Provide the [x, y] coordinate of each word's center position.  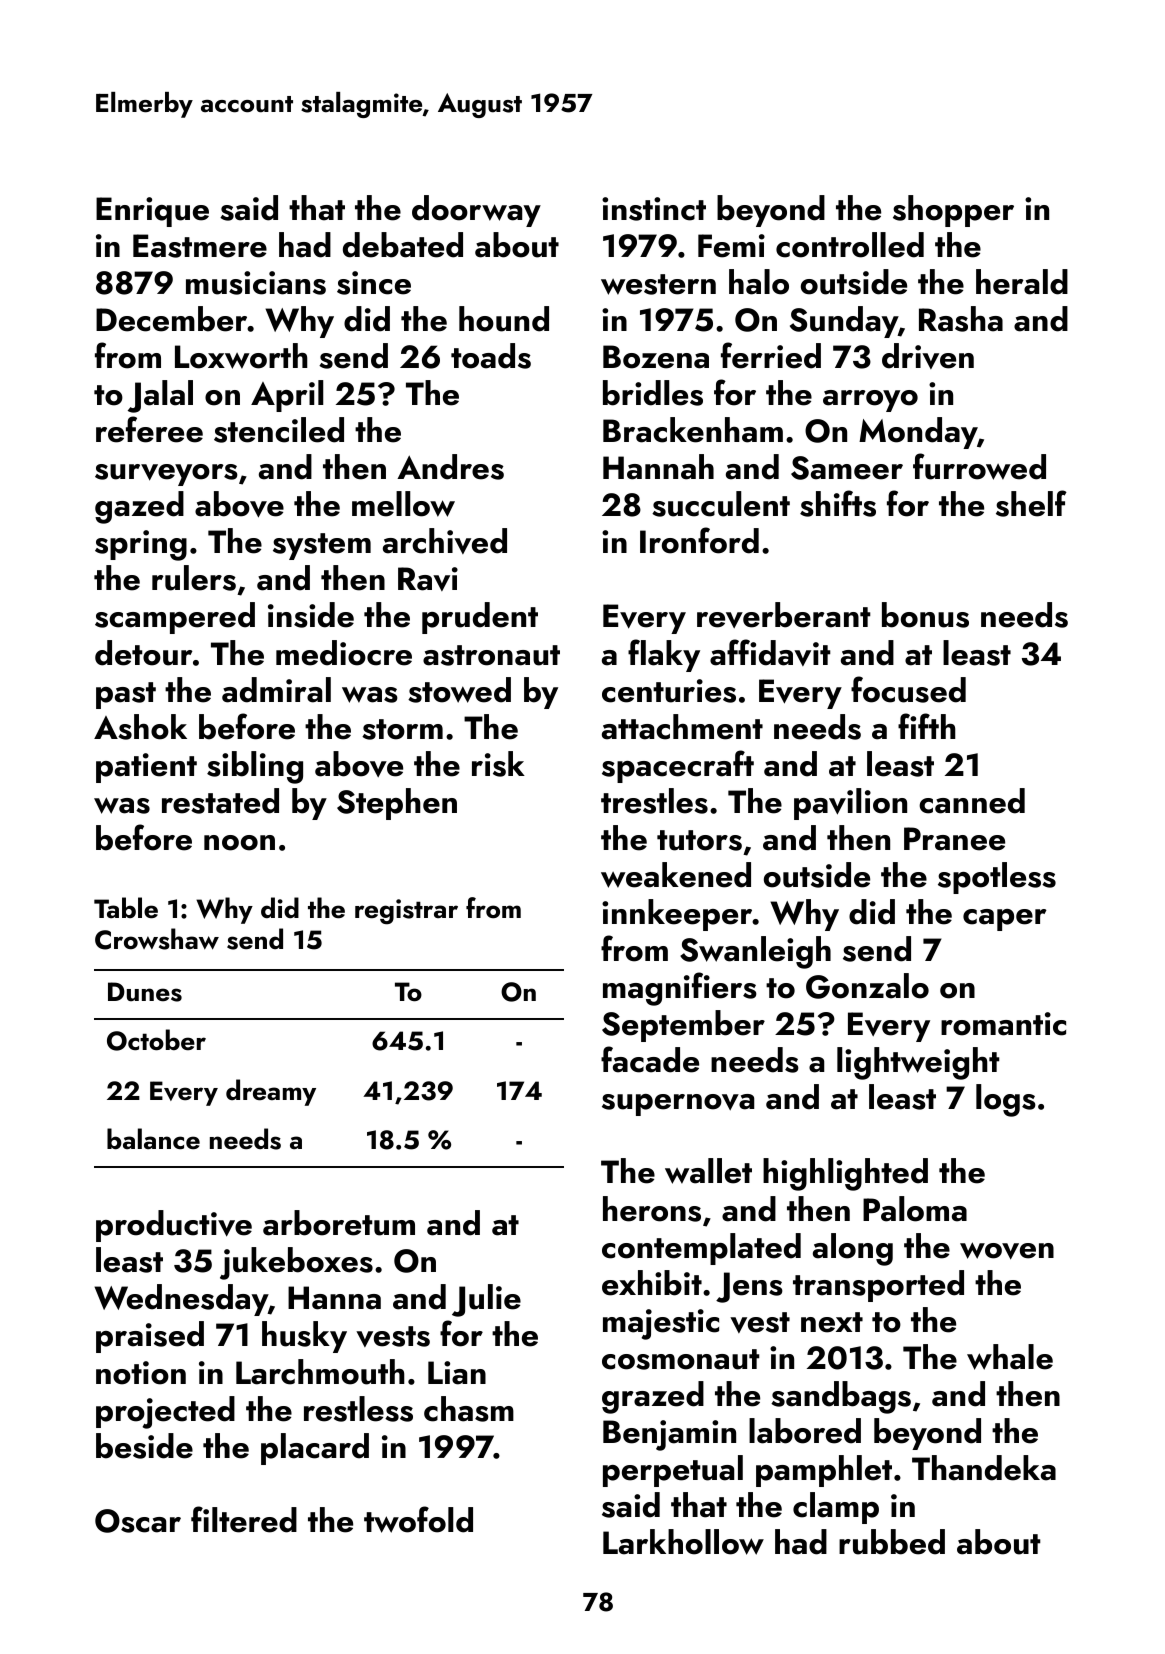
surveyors [166, 475]
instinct [654, 209]
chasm [469, 1409]
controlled [850, 245]
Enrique [152, 212]
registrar [406, 912]
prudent [480, 618]
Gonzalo [867, 986]
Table [126, 908]
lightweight [918, 1063]
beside [144, 1446]
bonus [925, 615]
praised [150, 1337]
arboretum [339, 1223]
